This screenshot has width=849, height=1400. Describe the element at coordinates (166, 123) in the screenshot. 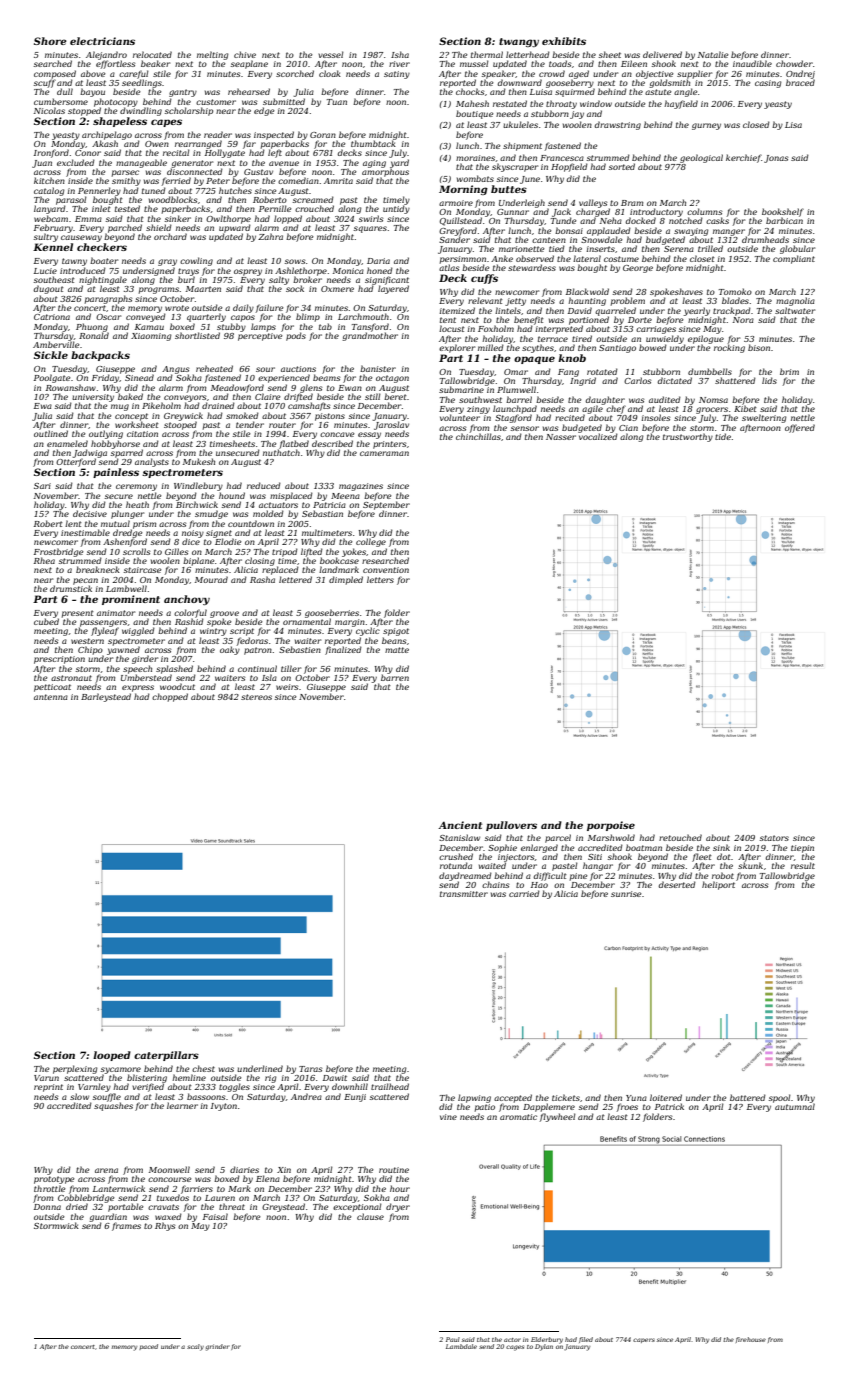

I see `capes` at that location.
